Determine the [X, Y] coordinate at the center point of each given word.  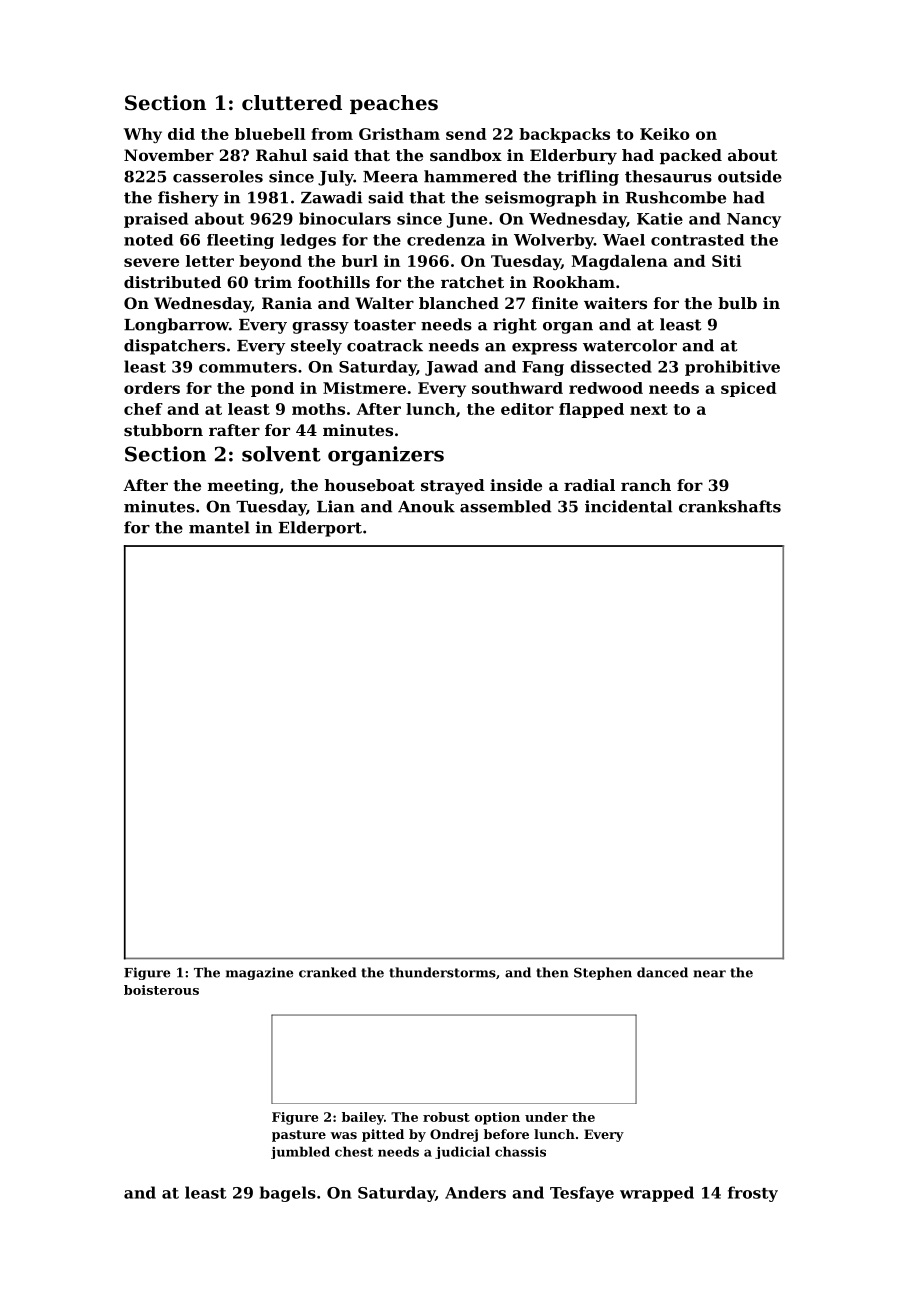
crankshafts [730, 506]
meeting [243, 487]
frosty [753, 1194]
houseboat [370, 485]
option [497, 1118]
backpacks [564, 135]
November [169, 155]
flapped [591, 410]
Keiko [665, 134]
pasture [299, 1136]
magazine [259, 973]
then [552, 972]
